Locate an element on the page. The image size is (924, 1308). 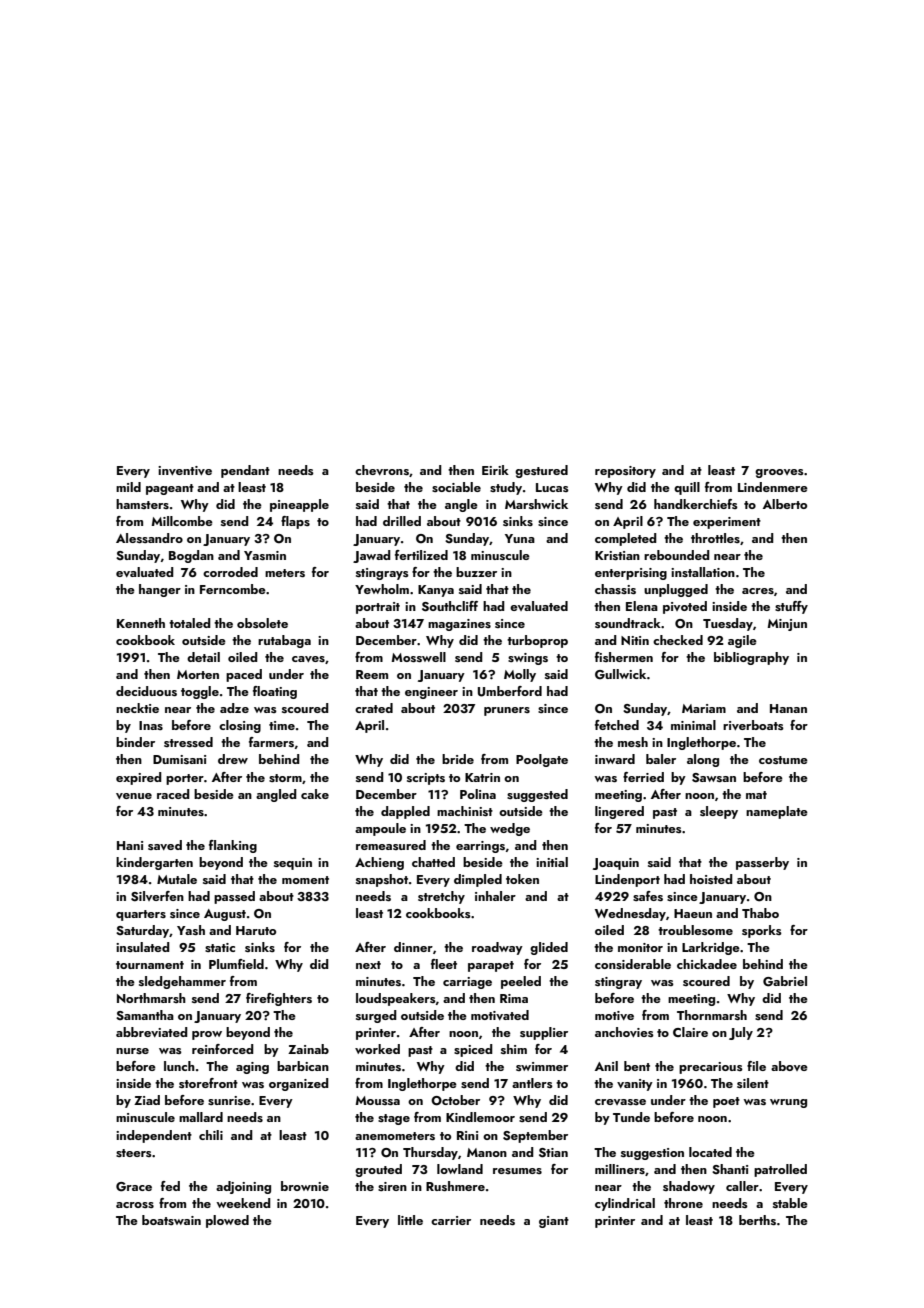
plowed is located at coordinates (227, 1221).
